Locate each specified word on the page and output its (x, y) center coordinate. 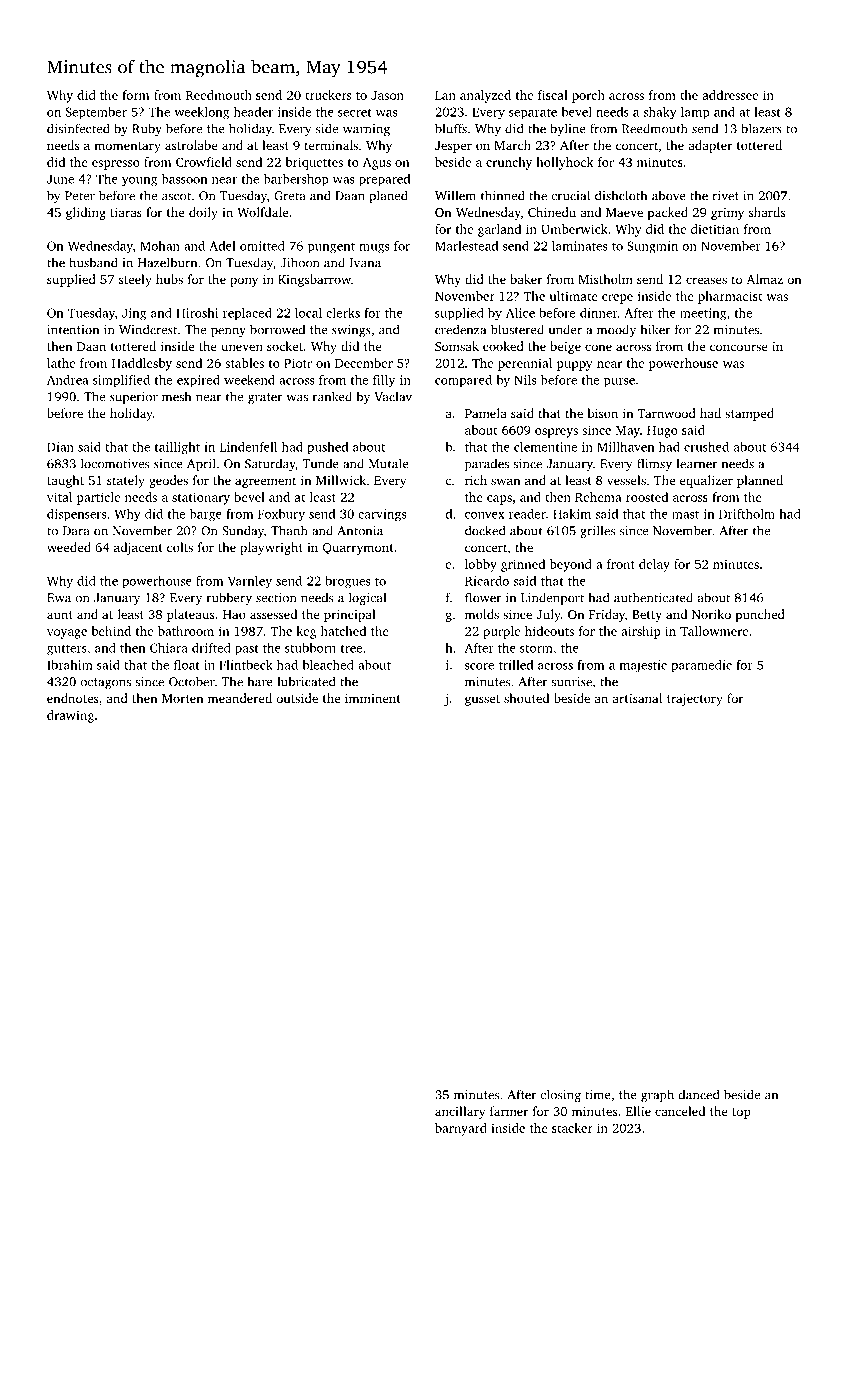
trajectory (695, 700)
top (741, 1113)
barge (206, 515)
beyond (571, 565)
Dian (60, 447)
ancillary (460, 1112)
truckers (328, 95)
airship (641, 632)
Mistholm (605, 279)
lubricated (306, 681)
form (135, 95)
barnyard (461, 1129)
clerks (343, 313)
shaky (660, 113)
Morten (182, 698)
